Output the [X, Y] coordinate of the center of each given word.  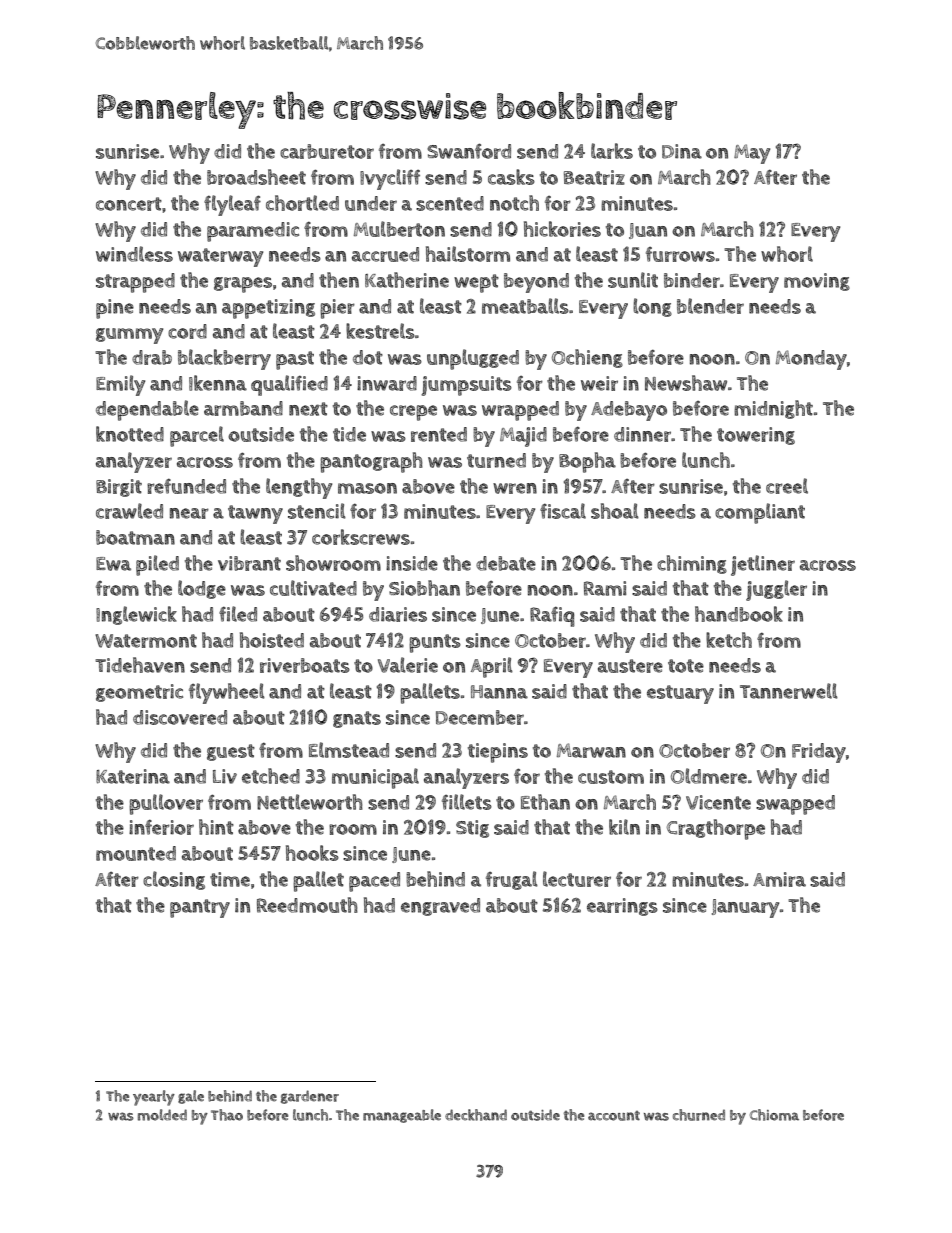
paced [374, 882]
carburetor [327, 151]
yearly [154, 1098]
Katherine [407, 280]
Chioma [774, 1115]
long [652, 307]
